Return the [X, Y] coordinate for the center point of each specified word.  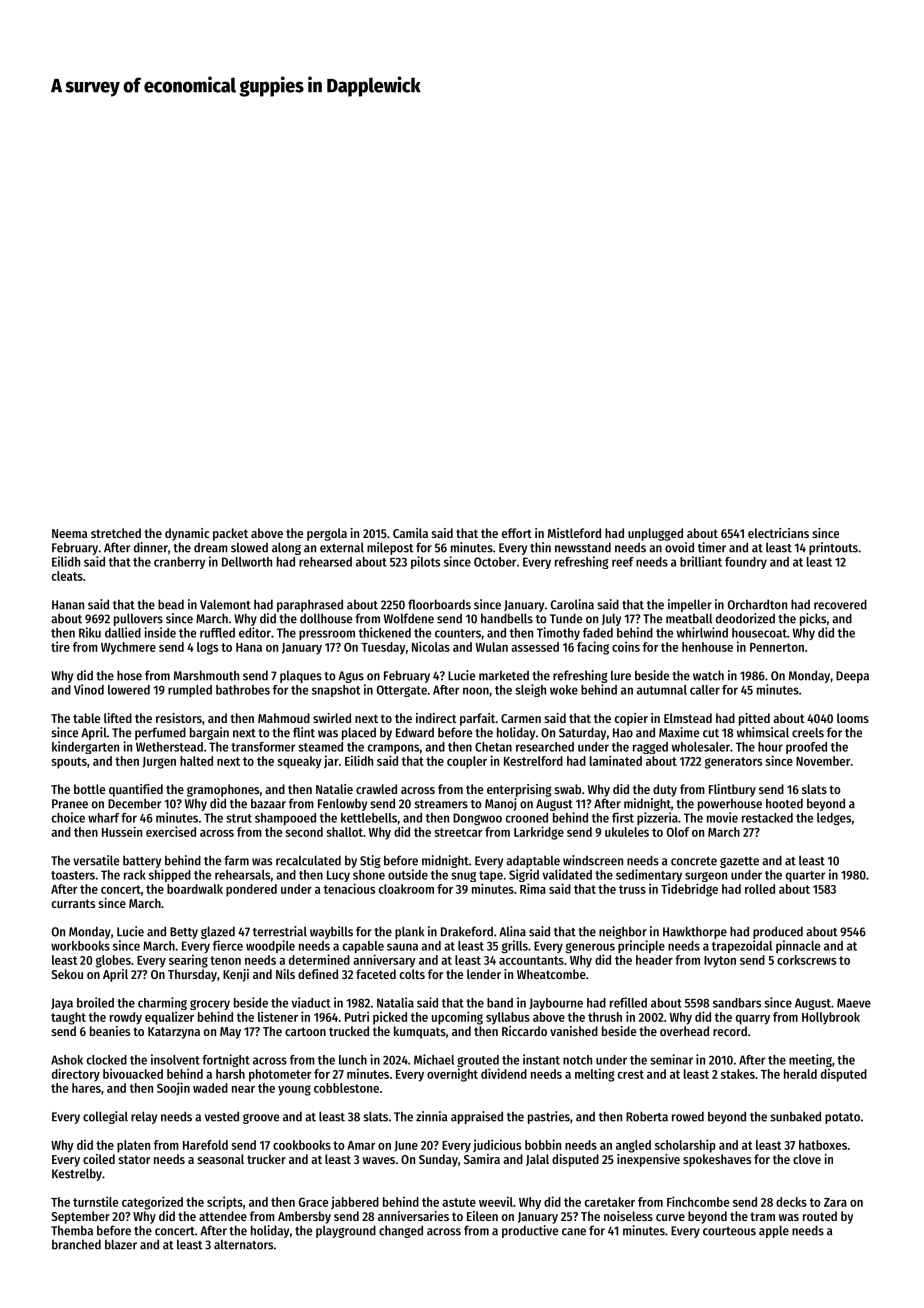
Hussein [122, 831]
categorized [152, 1203]
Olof [678, 832]
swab [568, 789]
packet [230, 534]
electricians [778, 533]
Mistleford [574, 533]
